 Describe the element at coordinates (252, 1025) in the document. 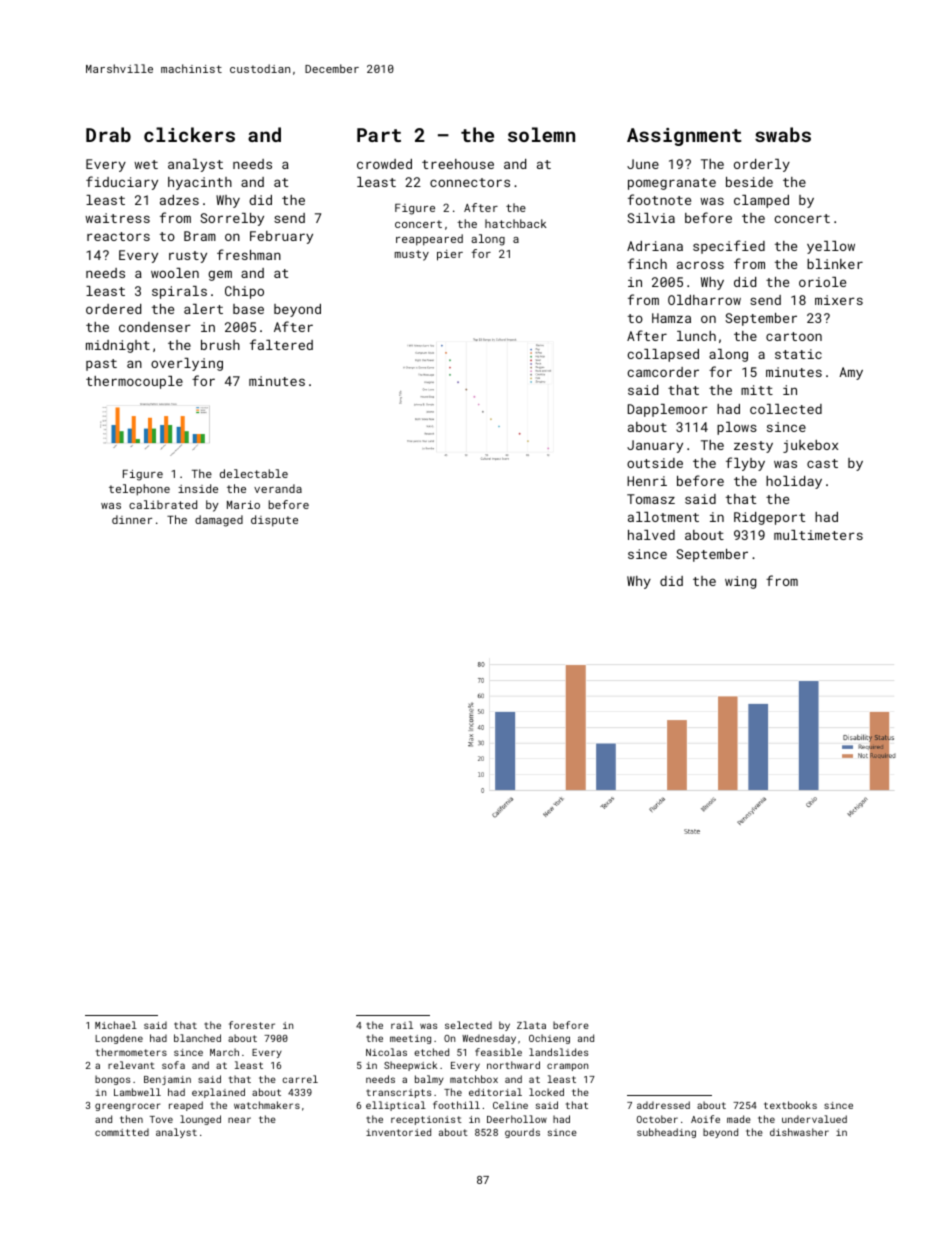

I see `forester` at that location.
